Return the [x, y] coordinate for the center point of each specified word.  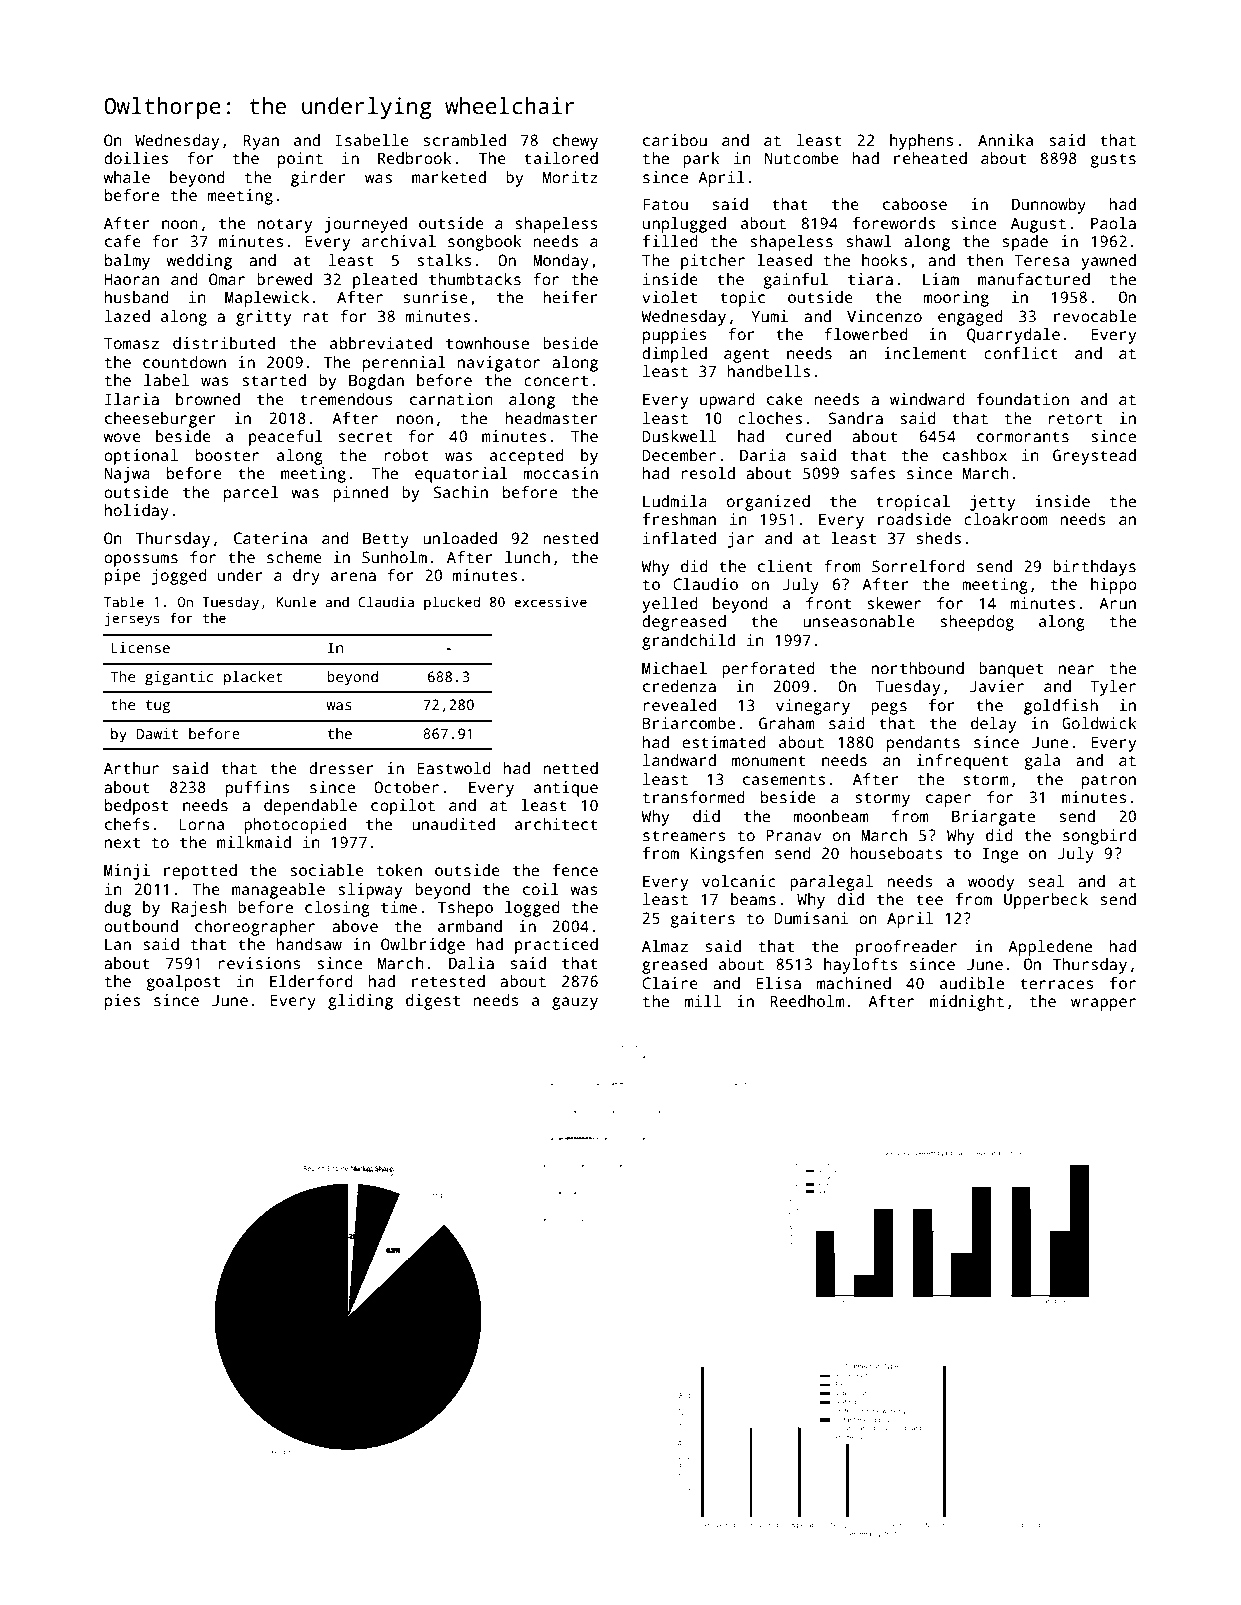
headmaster [552, 418]
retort [1075, 419]
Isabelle [372, 140]
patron [1109, 781]
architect [556, 824]
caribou [675, 140]
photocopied [295, 826]
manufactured [1034, 279]
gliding [360, 1002]
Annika [1005, 140]
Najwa [127, 475]
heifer [570, 297]
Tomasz [131, 343]
